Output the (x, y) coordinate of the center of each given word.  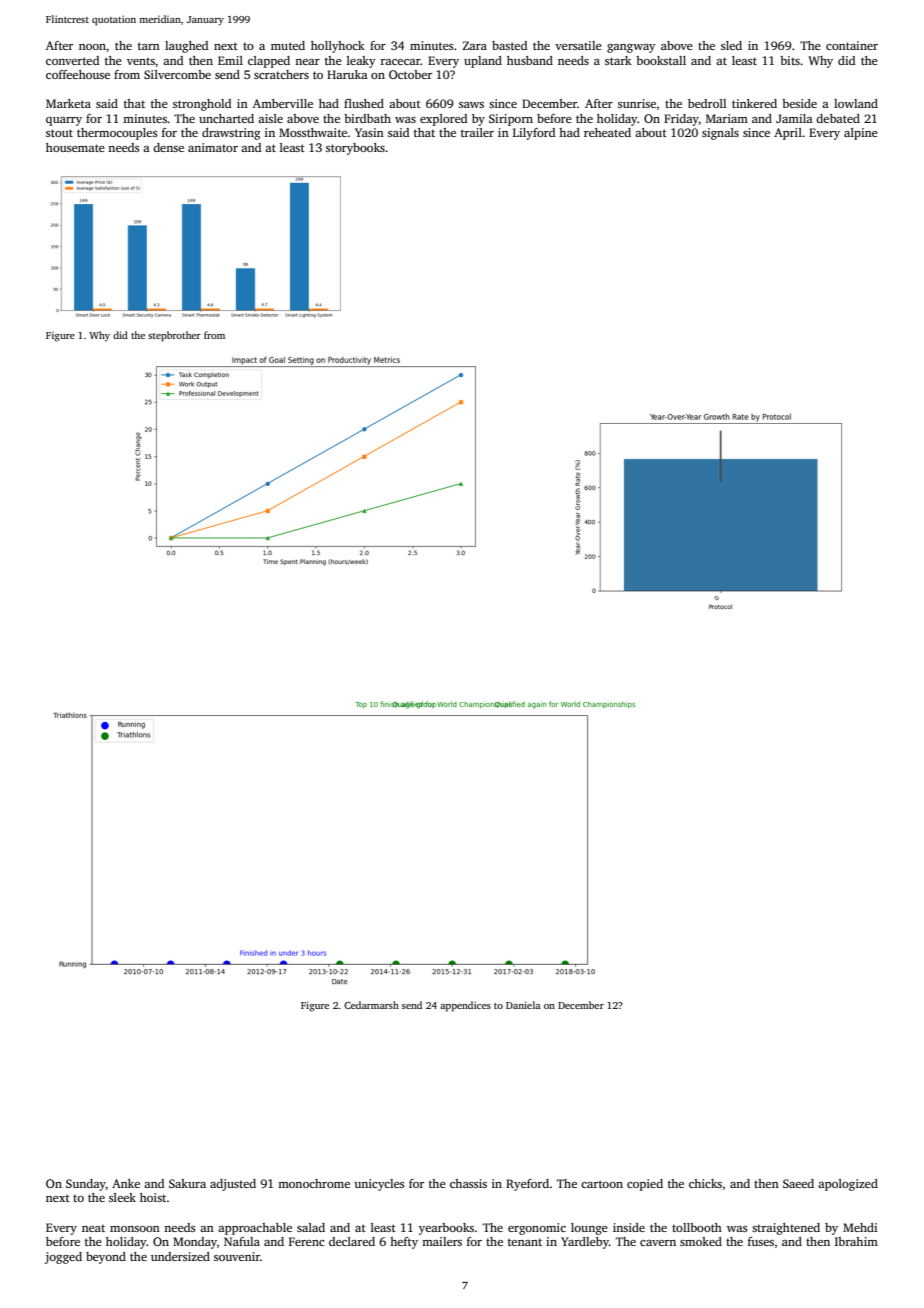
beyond (106, 1258)
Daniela (523, 1005)
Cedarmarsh (371, 1005)
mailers (442, 1241)
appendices (465, 1006)
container (852, 45)
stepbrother (174, 336)
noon (92, 47)
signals (720, 134)
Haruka (347, 74)
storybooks (355, 149)
